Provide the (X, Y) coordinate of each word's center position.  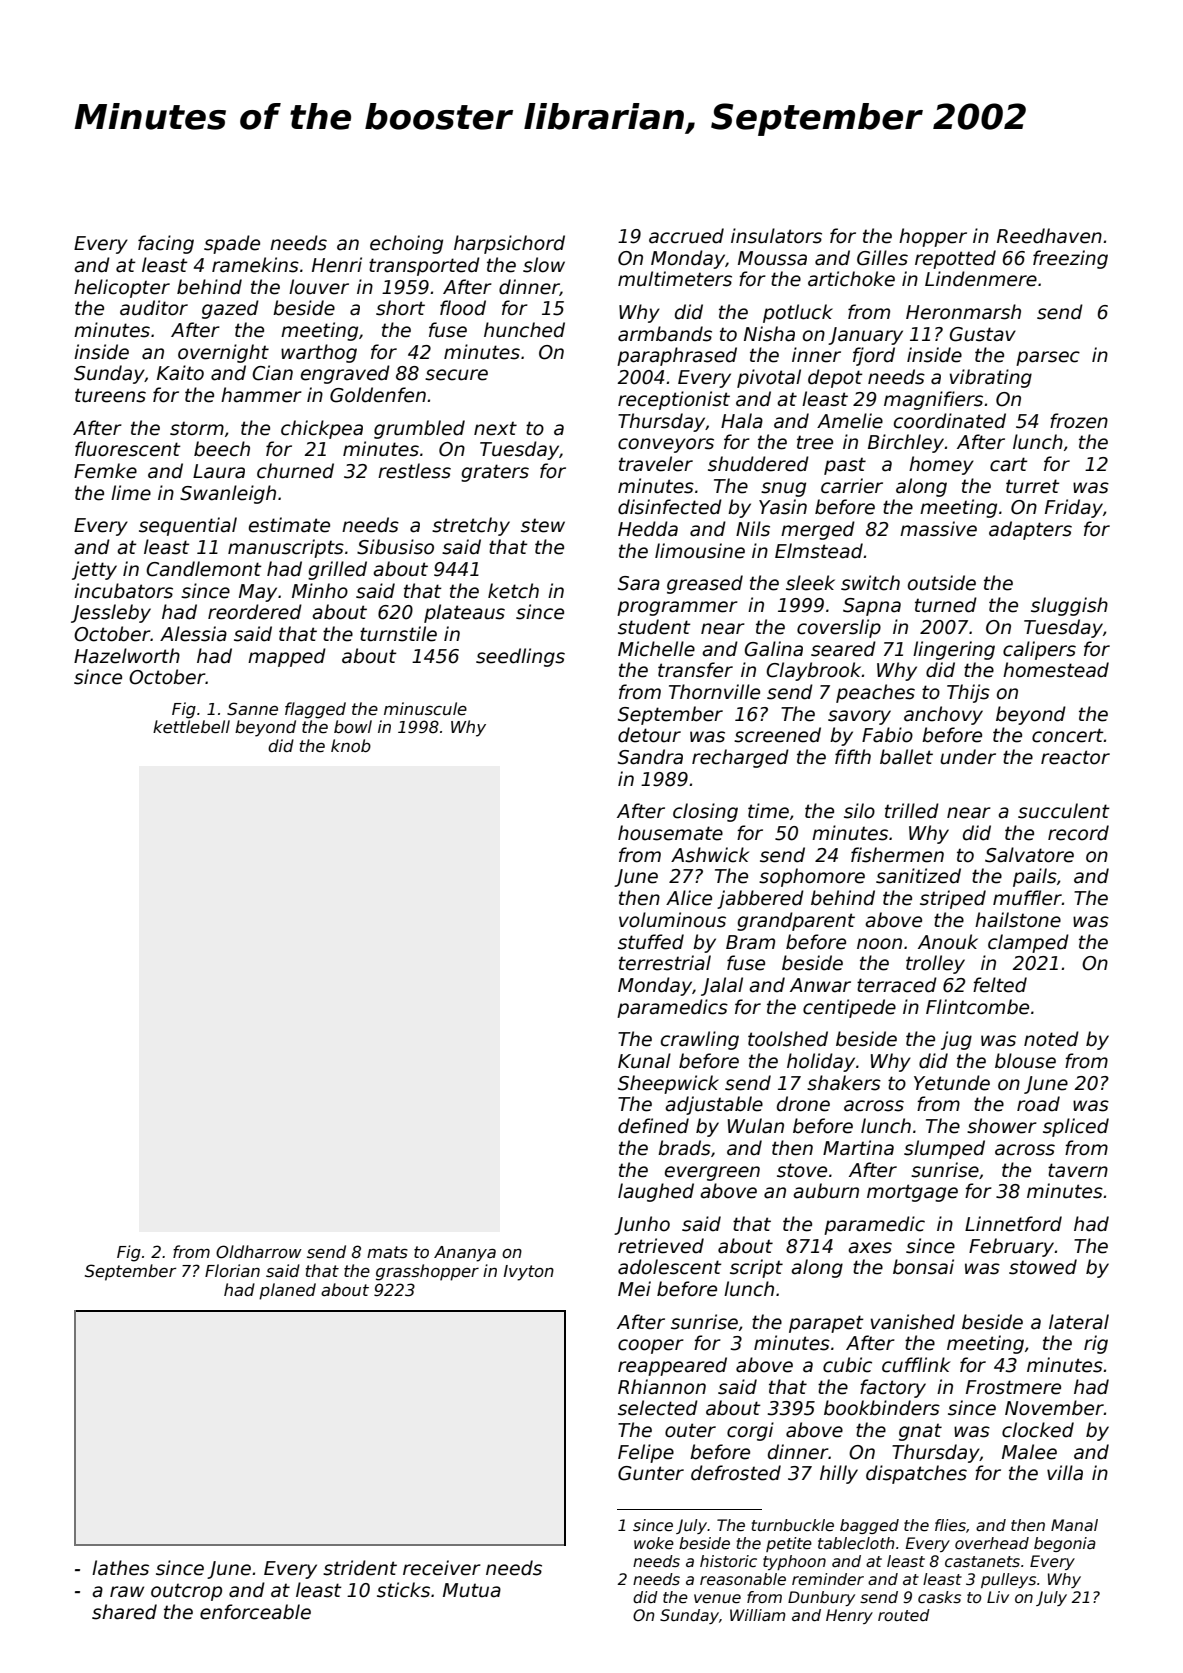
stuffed (651, 942)
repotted (955, 259)
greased (705, 584)
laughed (656, 1192)
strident (360, 1568)
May (258, 593)
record (1078, 833)
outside (942, 583)
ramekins (255, 265)
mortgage (912, 1193)
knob (351, 745)
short (400, 308)
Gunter (651, 1473)
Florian (232, 1270)
